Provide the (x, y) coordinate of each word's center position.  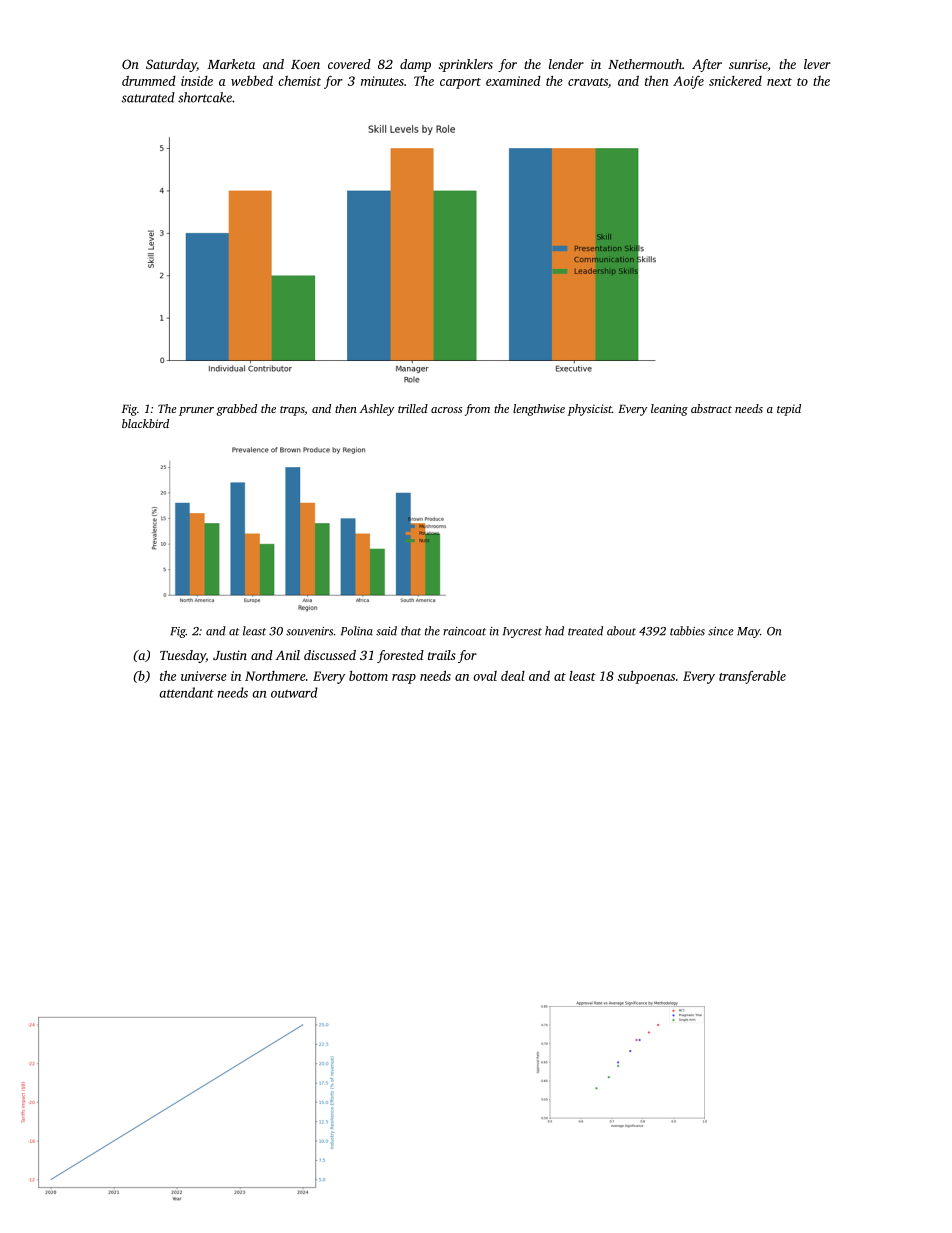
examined (513, 81)
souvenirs (309, 631)
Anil (287, 655)
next (779, 82)
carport (460, 83)
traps (292, 411)
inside (197, 81)
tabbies (687, 631)
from (477, 410)
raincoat (464, 631)
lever (817, 64)
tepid (789, 410)
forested (400, 656)
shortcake (205, 97)
